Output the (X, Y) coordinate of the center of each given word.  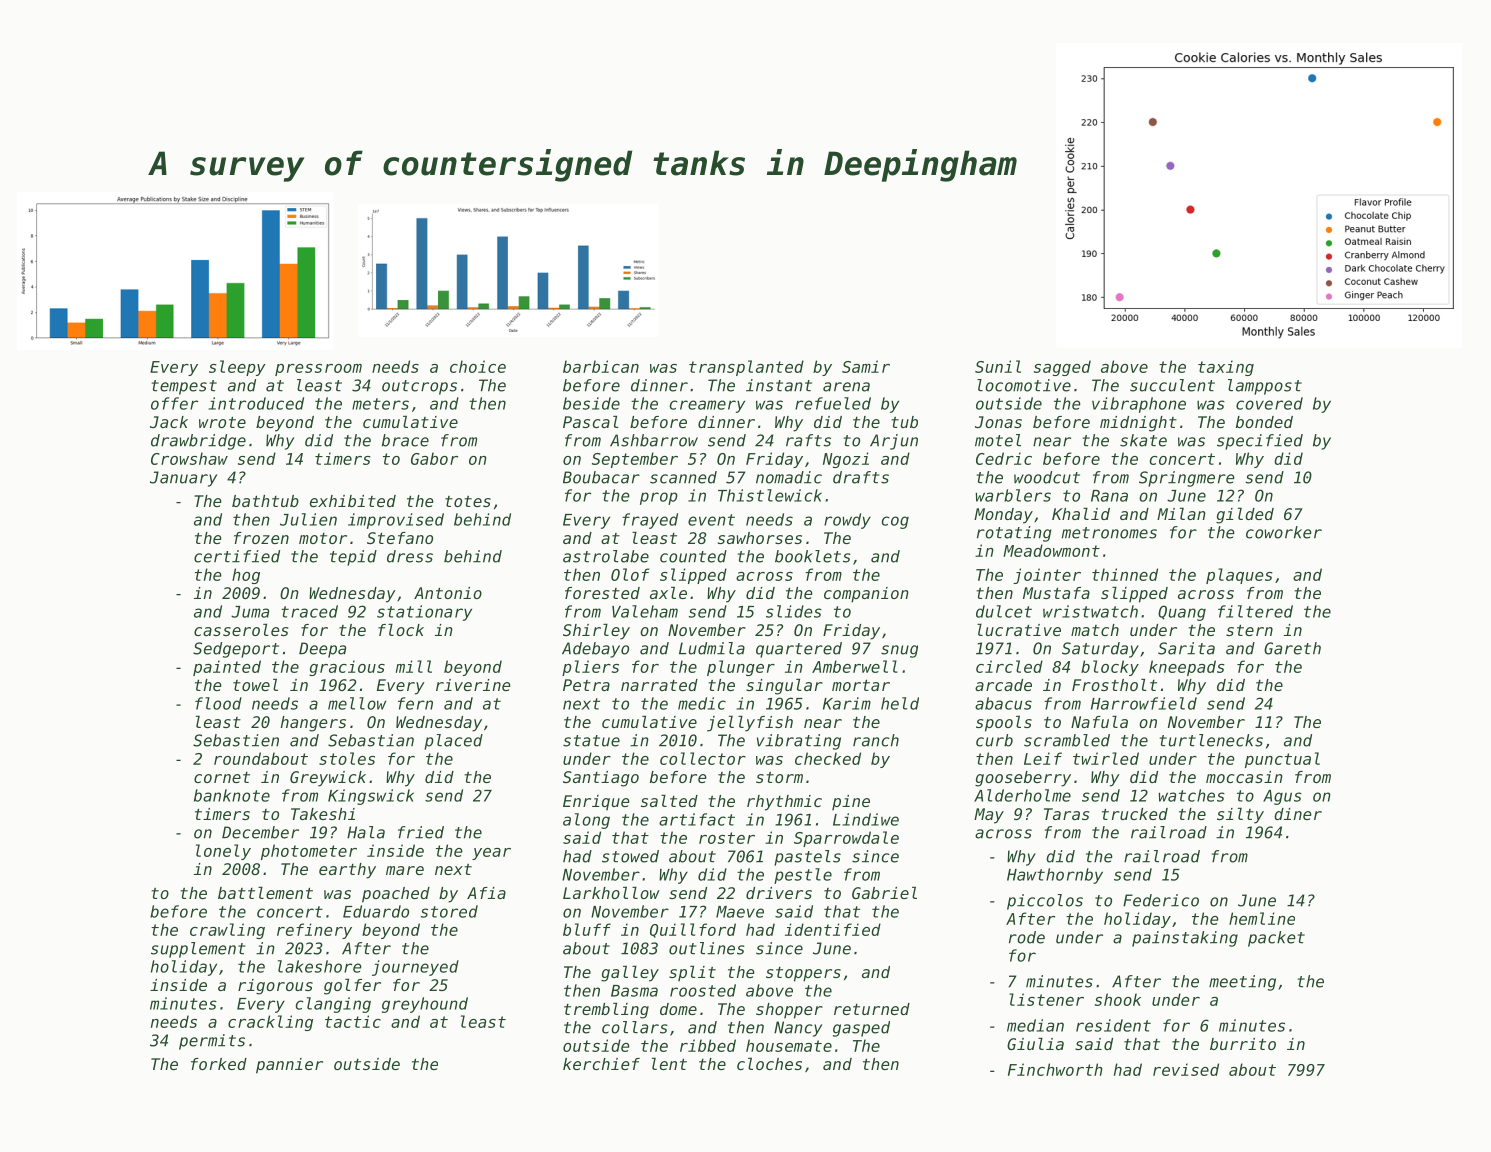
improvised (396, 521)
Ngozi (846, 460)
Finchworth (1055, 1069)
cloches (769, 1063)
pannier (289, 1066)
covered (1269, 403)
